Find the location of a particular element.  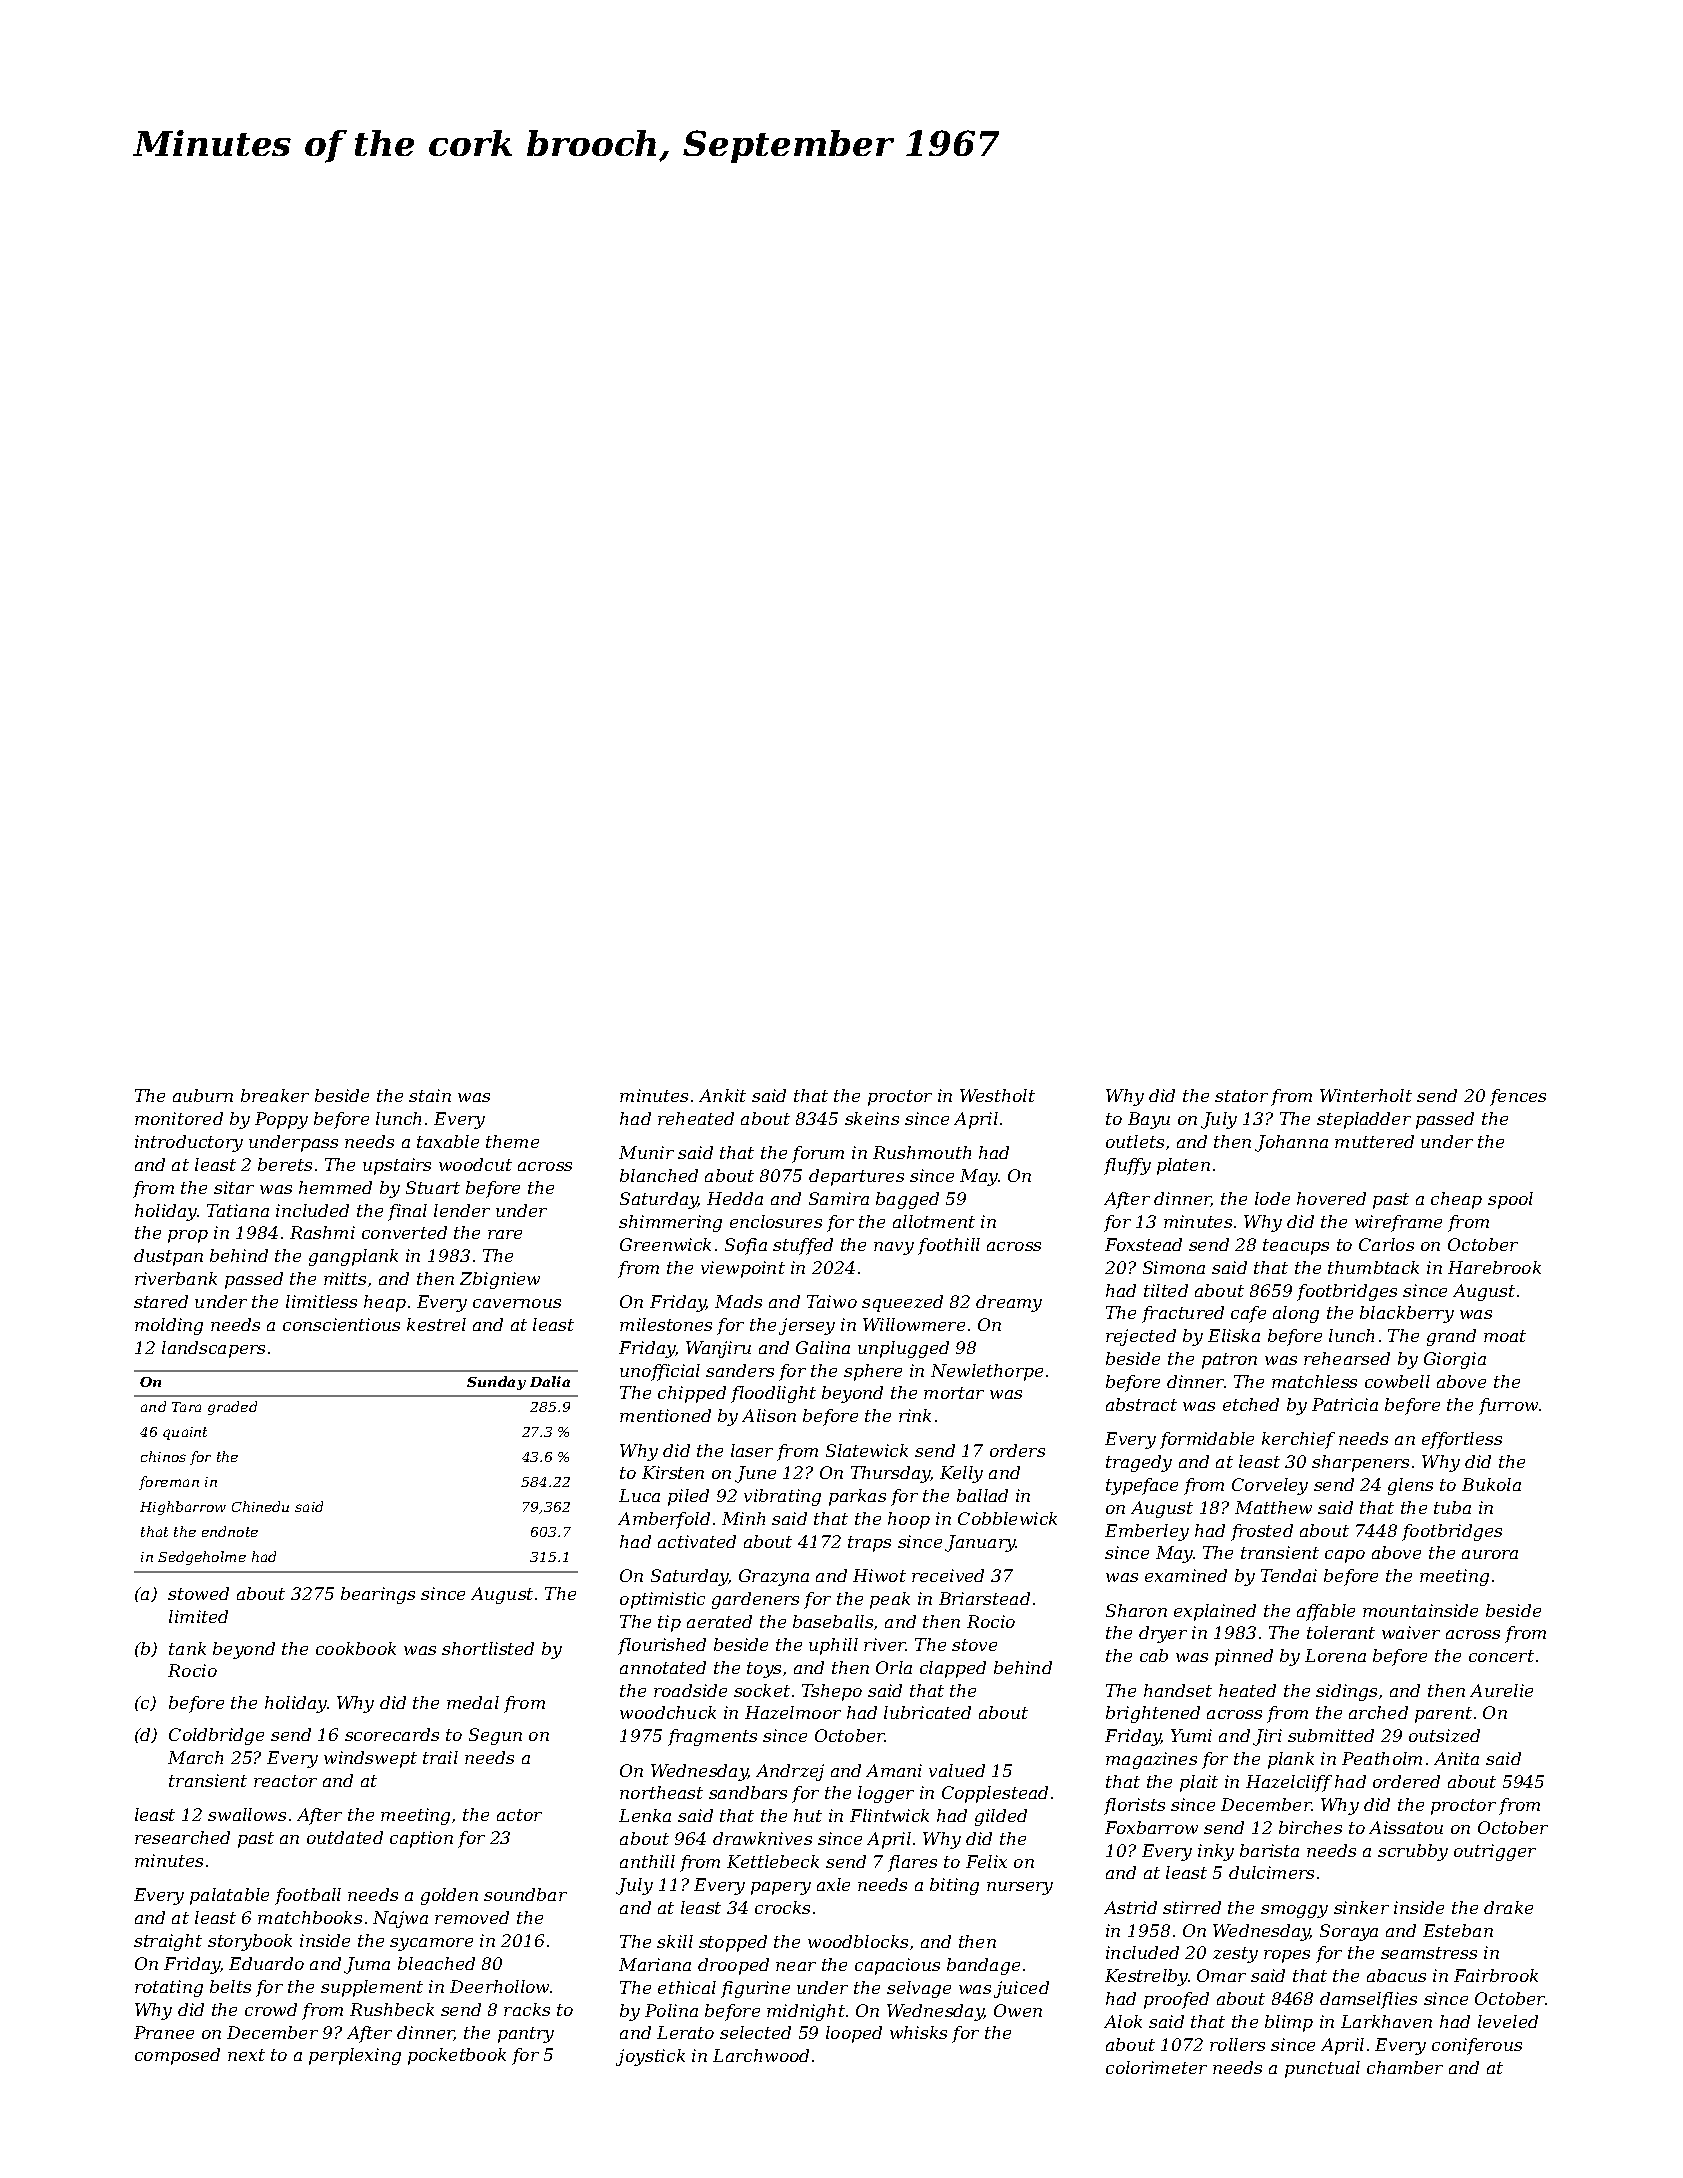

uphill is located at coordinates (833, 1646).
